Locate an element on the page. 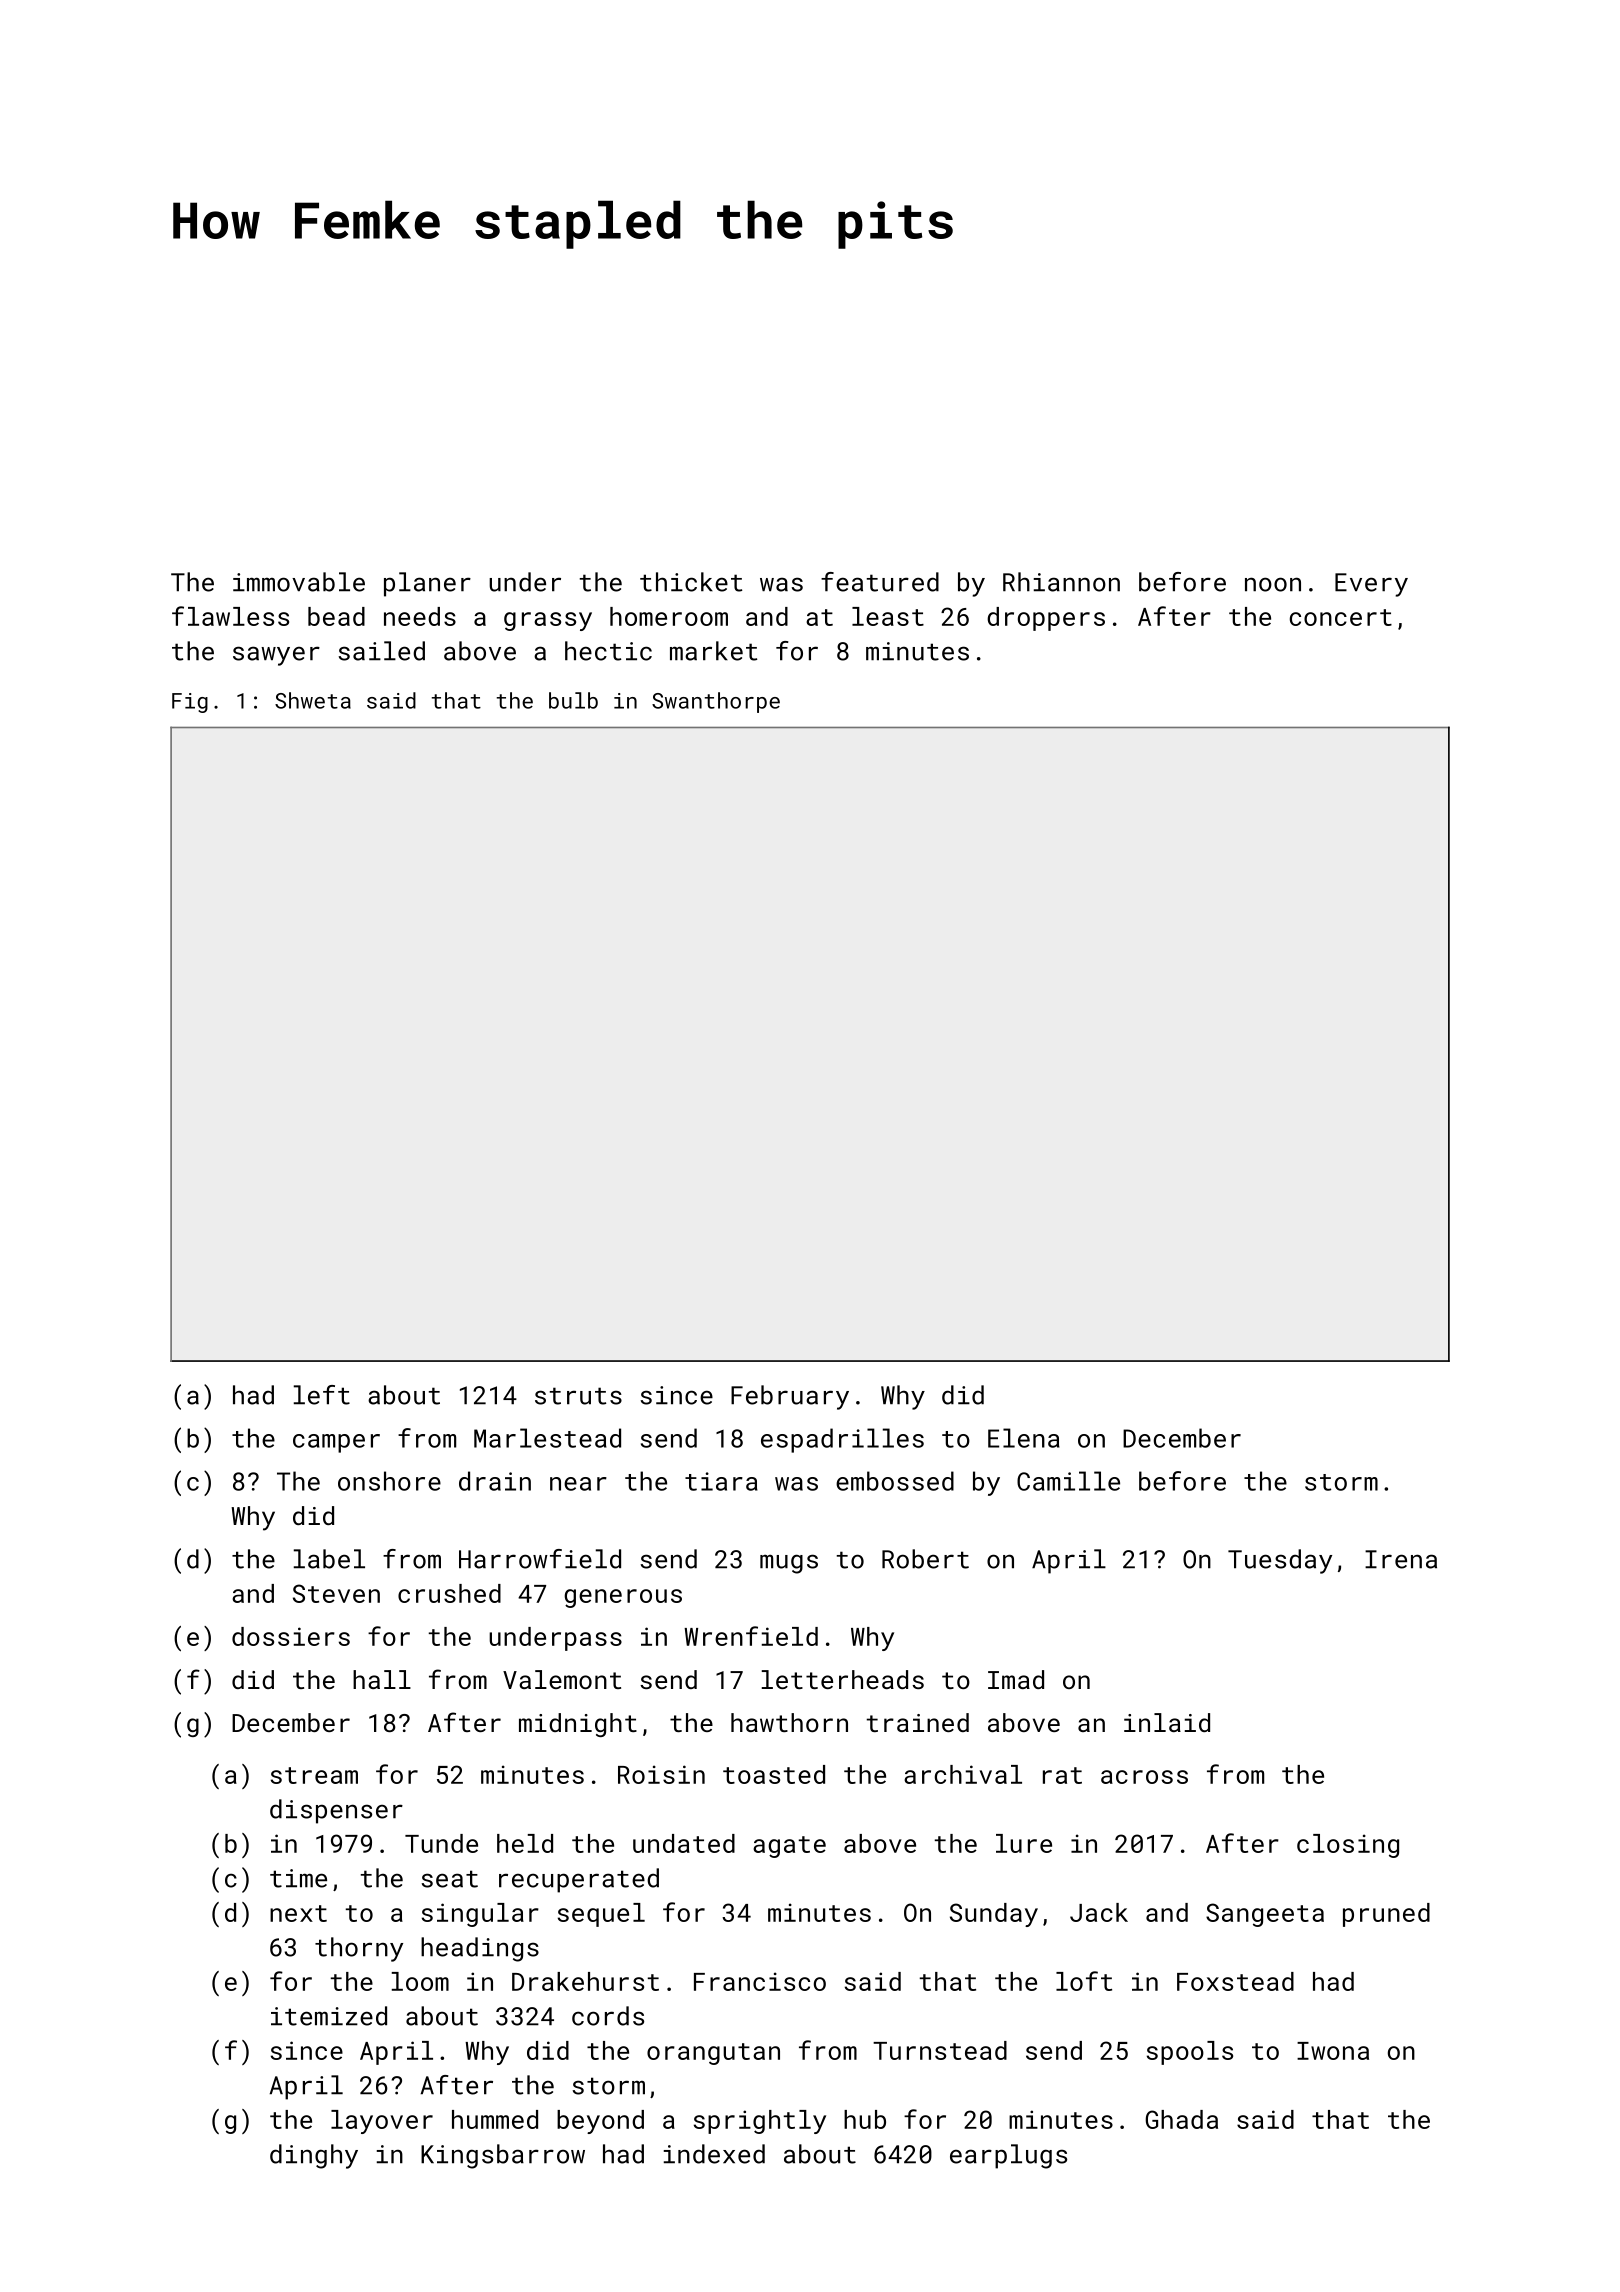 The width and height of the document is (1620, 2292). struts is located at coordinates (578, 1396).
